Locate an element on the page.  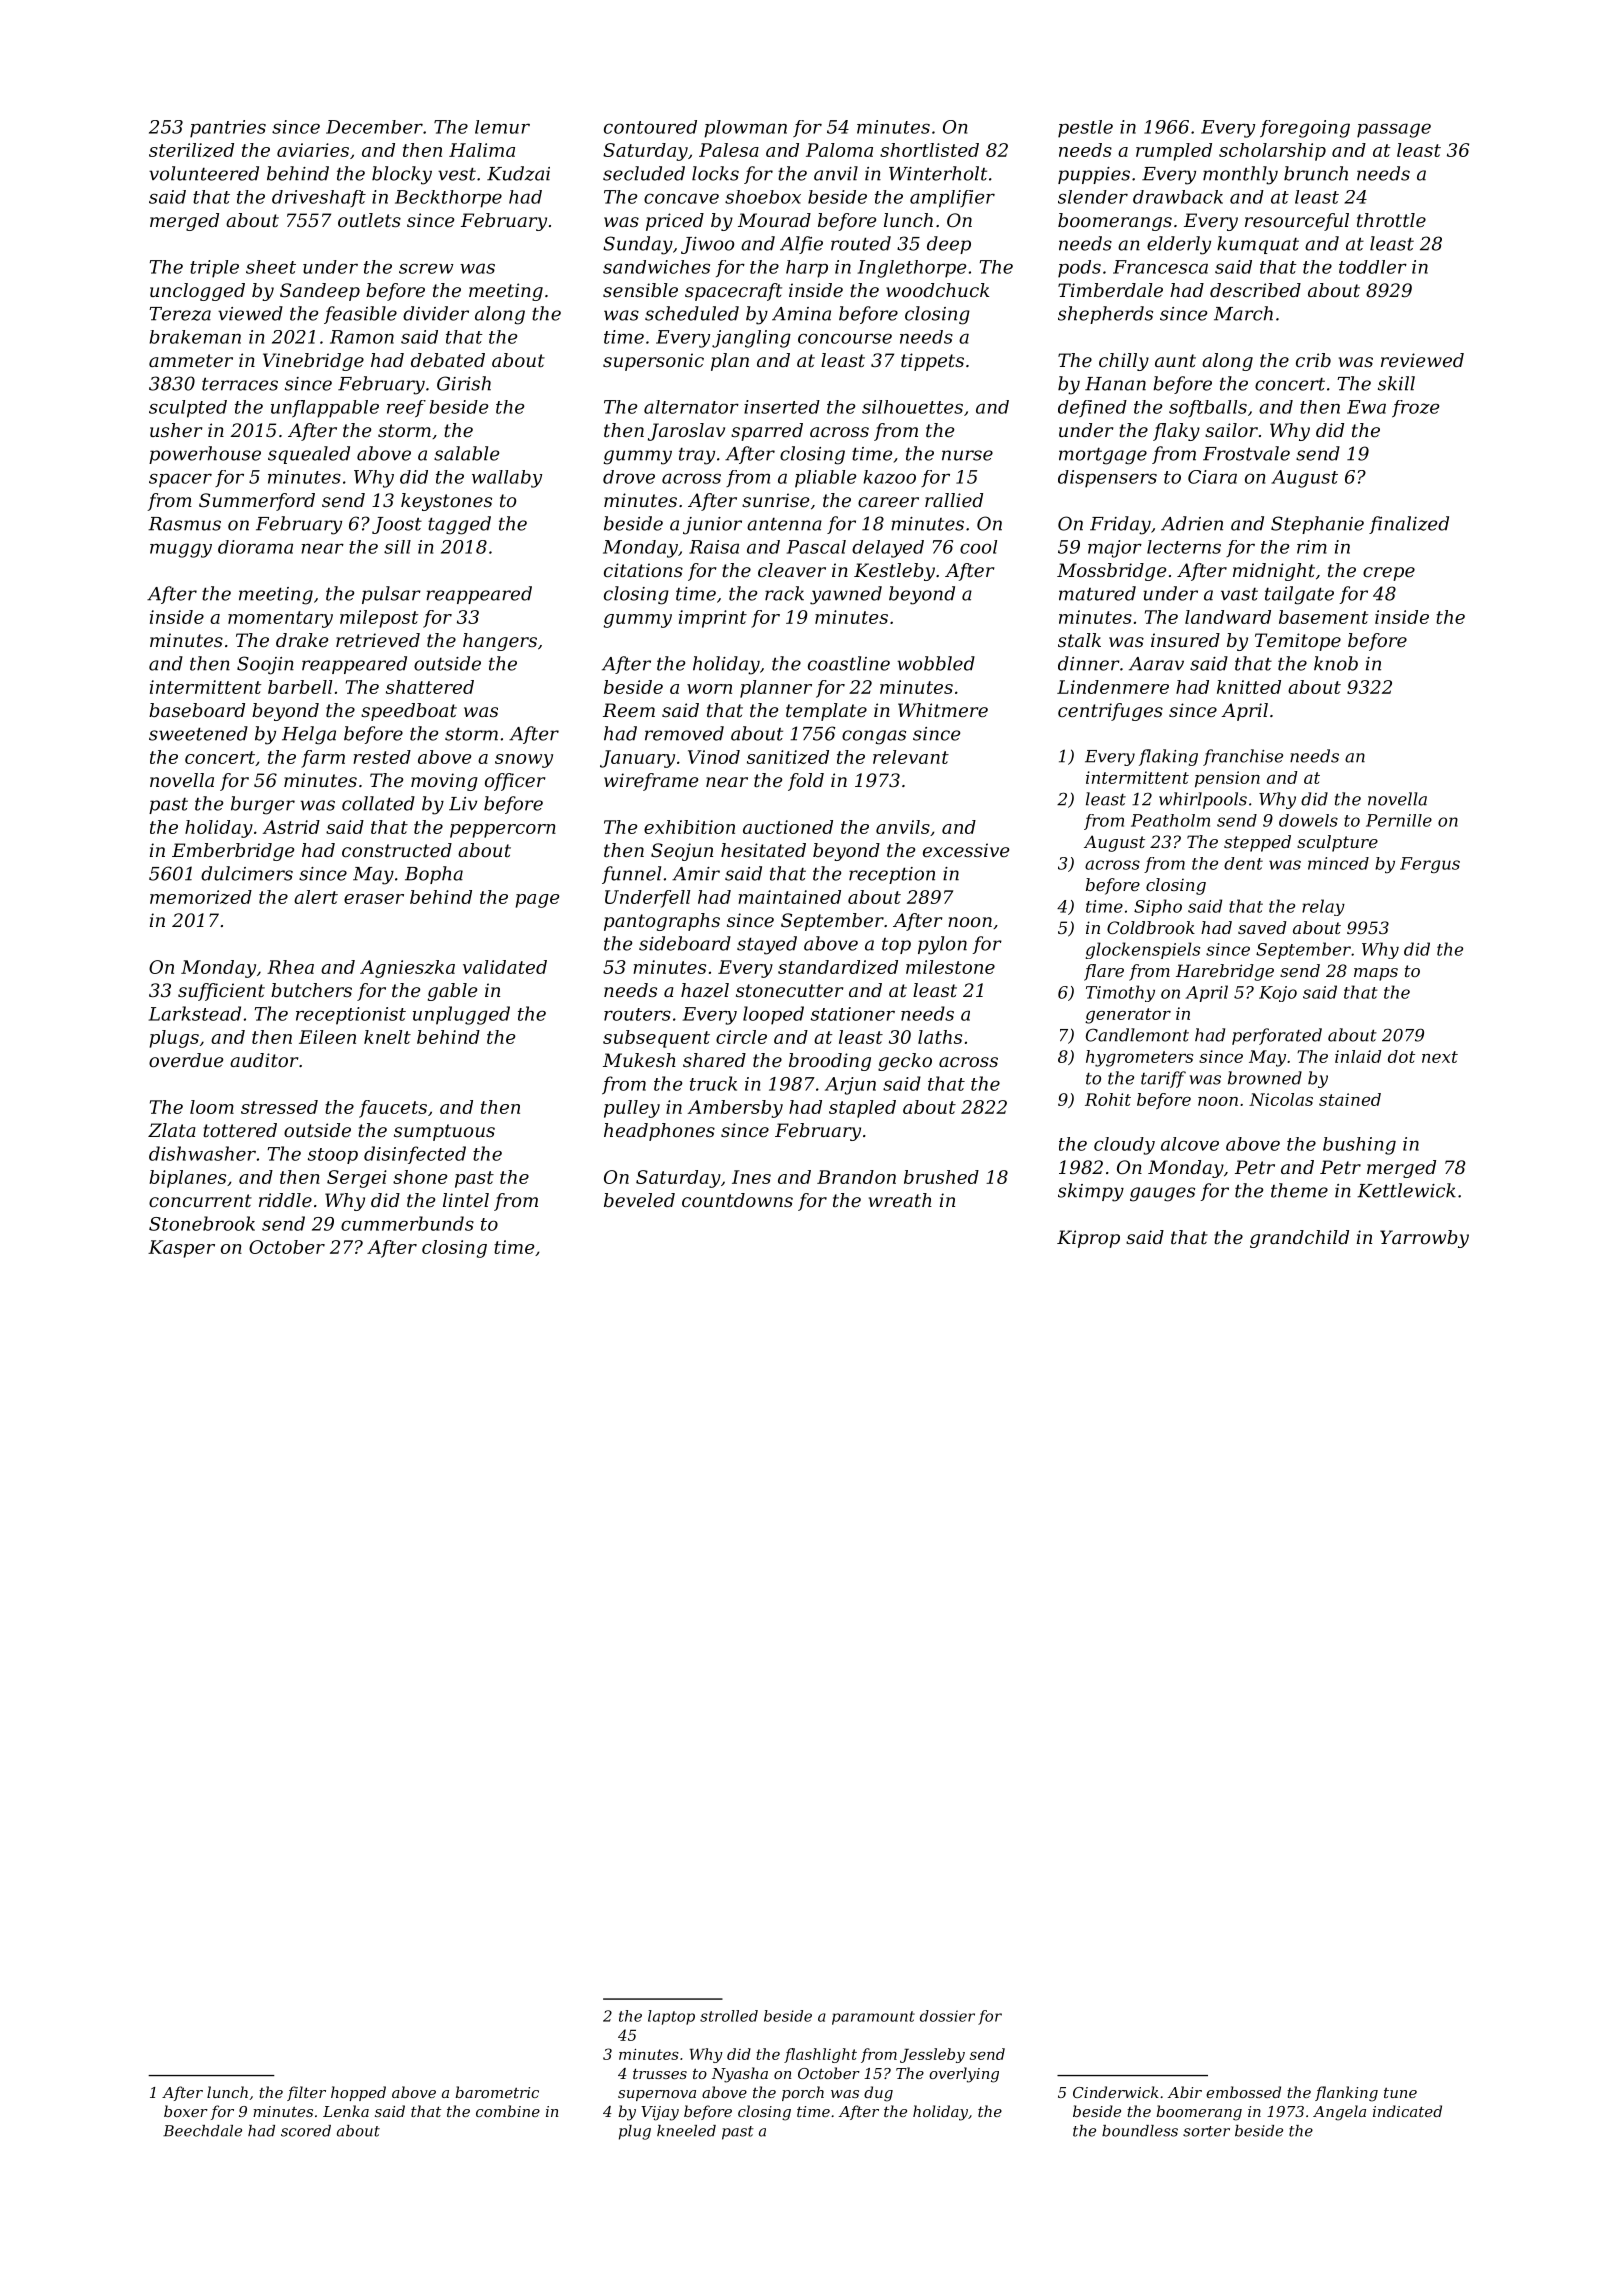
headphones is located at coordinates (659, 1132).
